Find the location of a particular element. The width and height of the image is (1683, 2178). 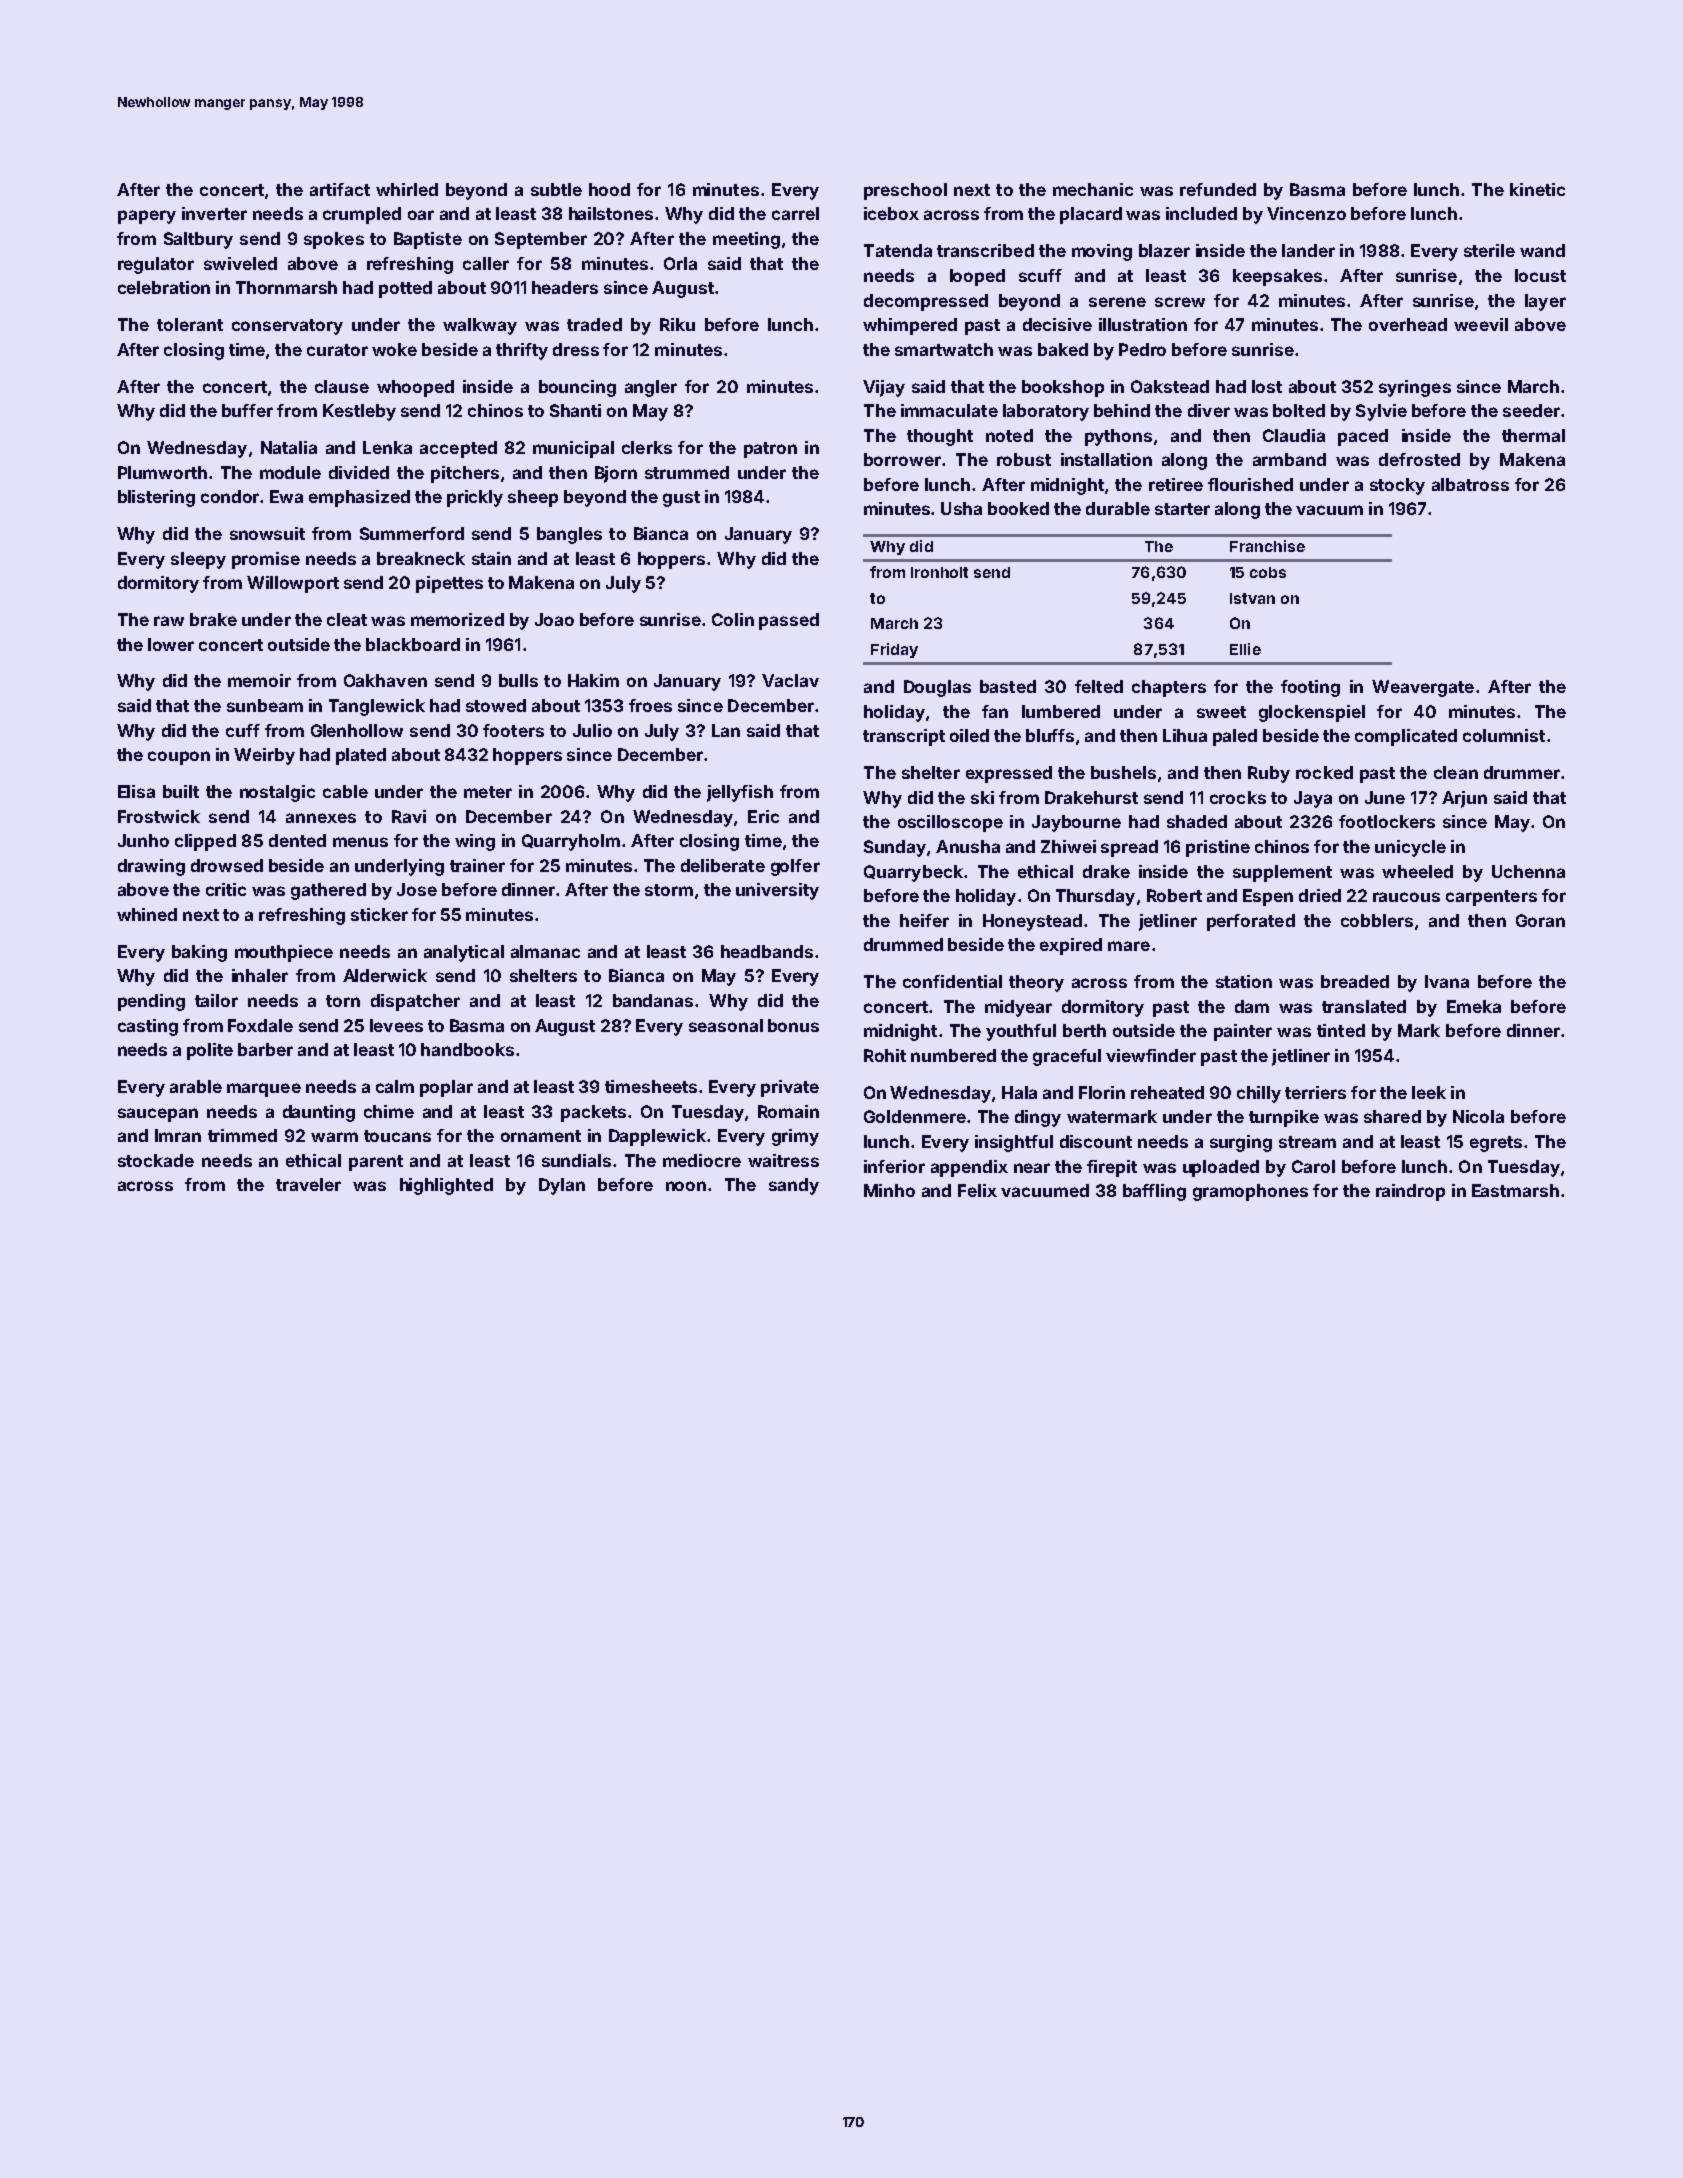

Ellie is located at coordinates (1245, 649).
